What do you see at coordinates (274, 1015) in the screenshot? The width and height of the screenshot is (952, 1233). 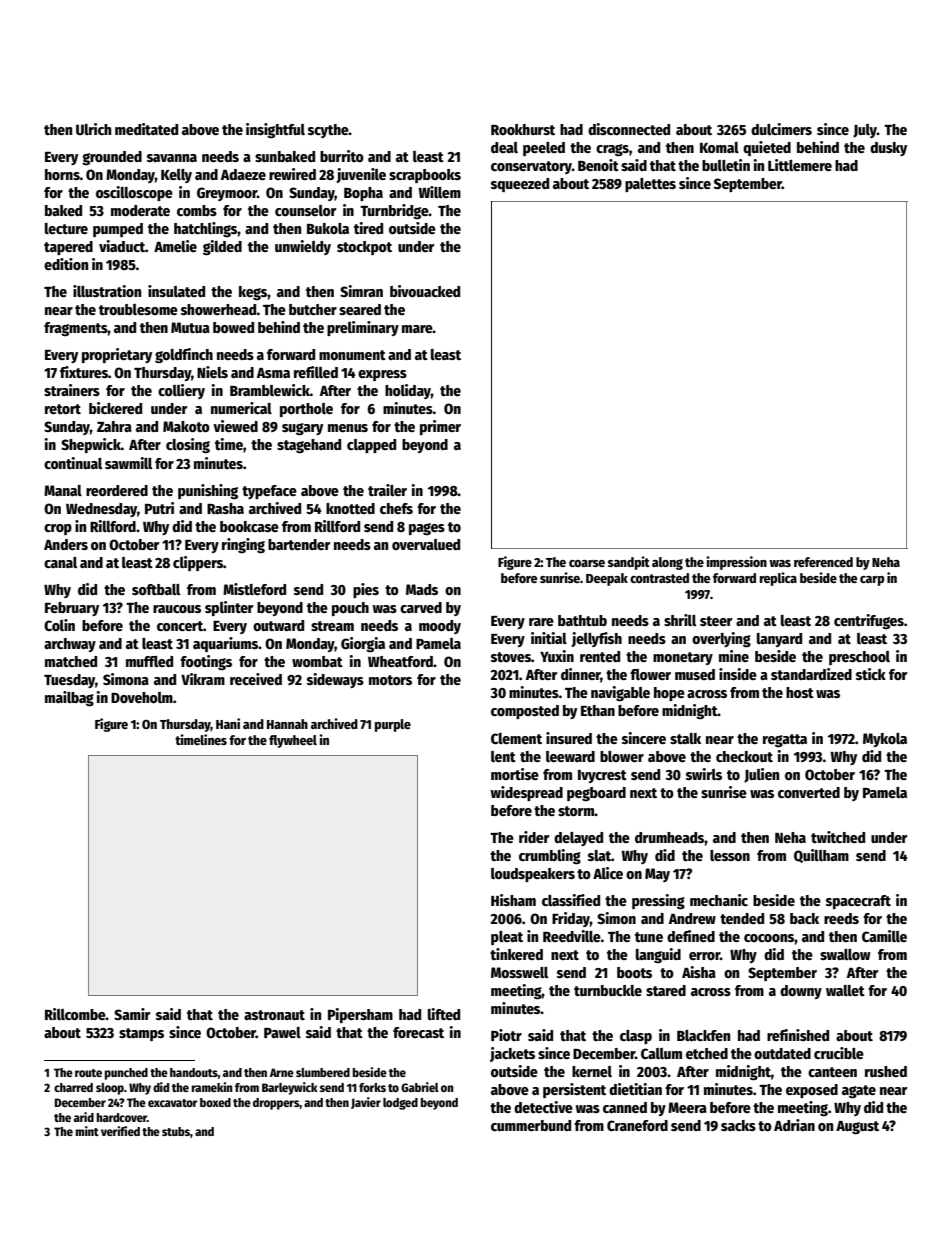 I see `astronaut` at bounding box center [274, 1015].
